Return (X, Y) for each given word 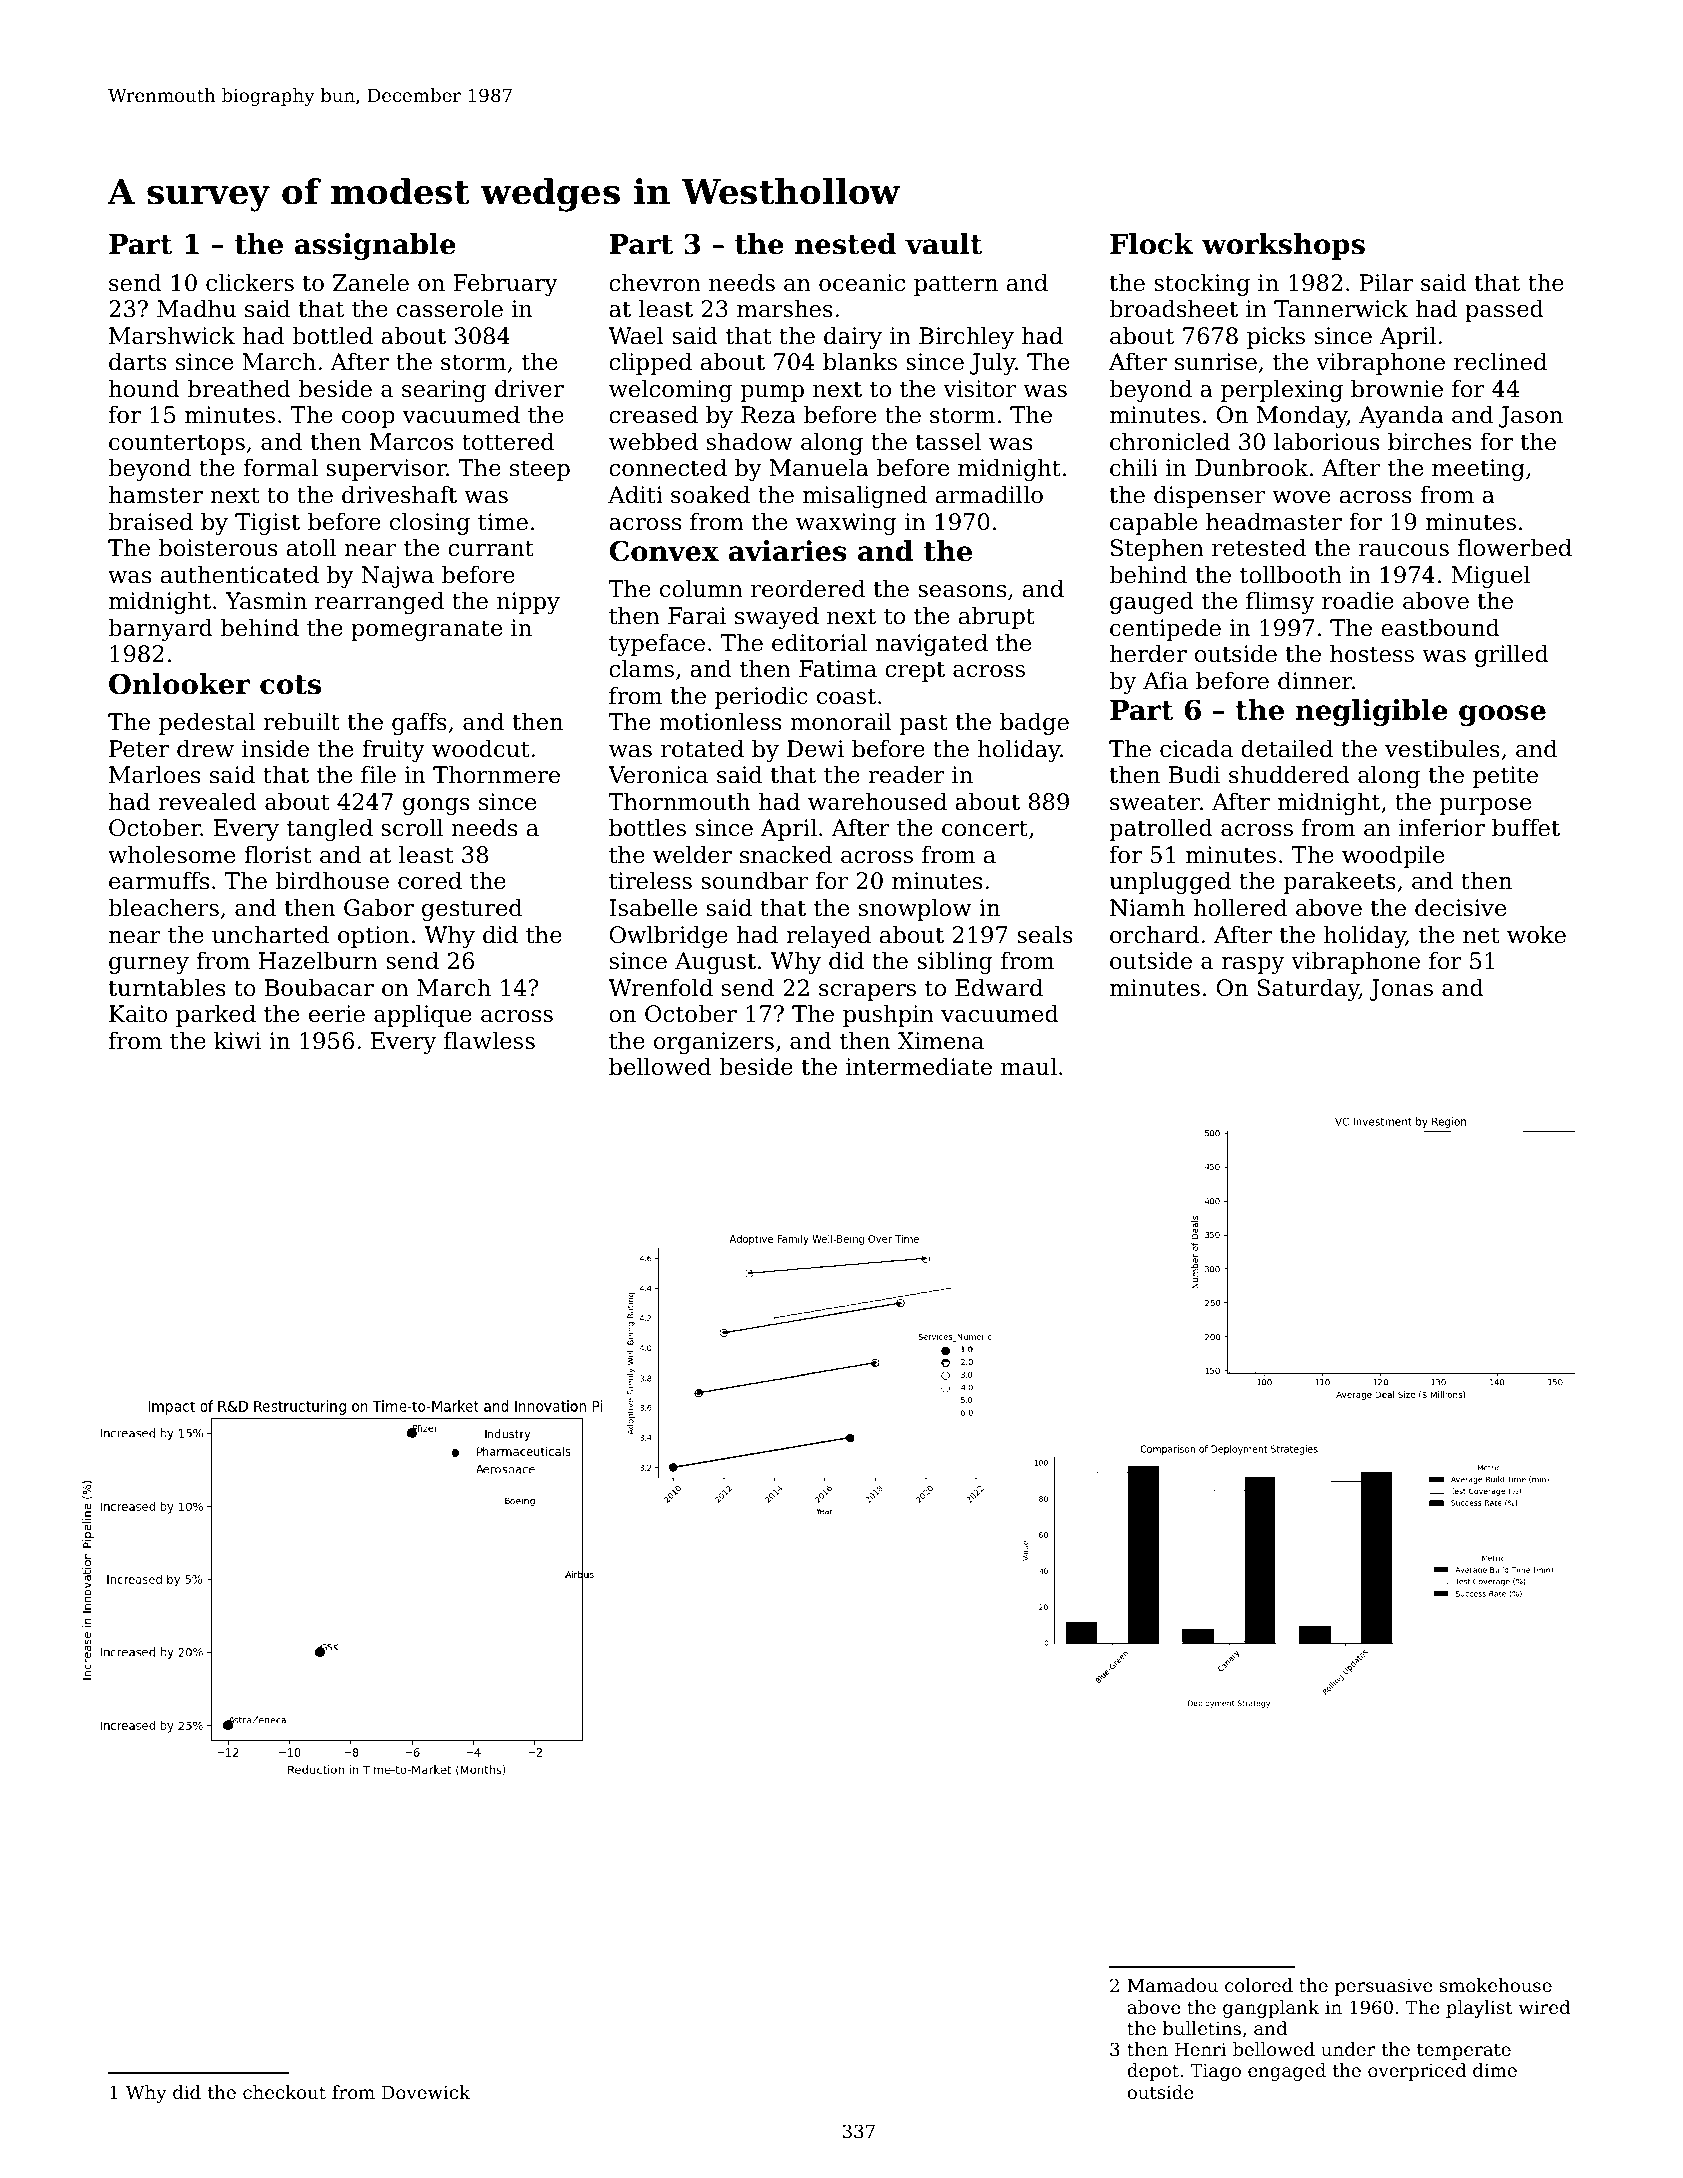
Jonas (1401, 990)
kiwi (237, 1040)
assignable (375, 246)
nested (845, 244)
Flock (1151, 244)
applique (423, 1016)
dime (1495, 2070)
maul (1029, 1067)
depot (1153, 2072)
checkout (284, 2092)
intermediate (919, 1067)
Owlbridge (669, 937)
